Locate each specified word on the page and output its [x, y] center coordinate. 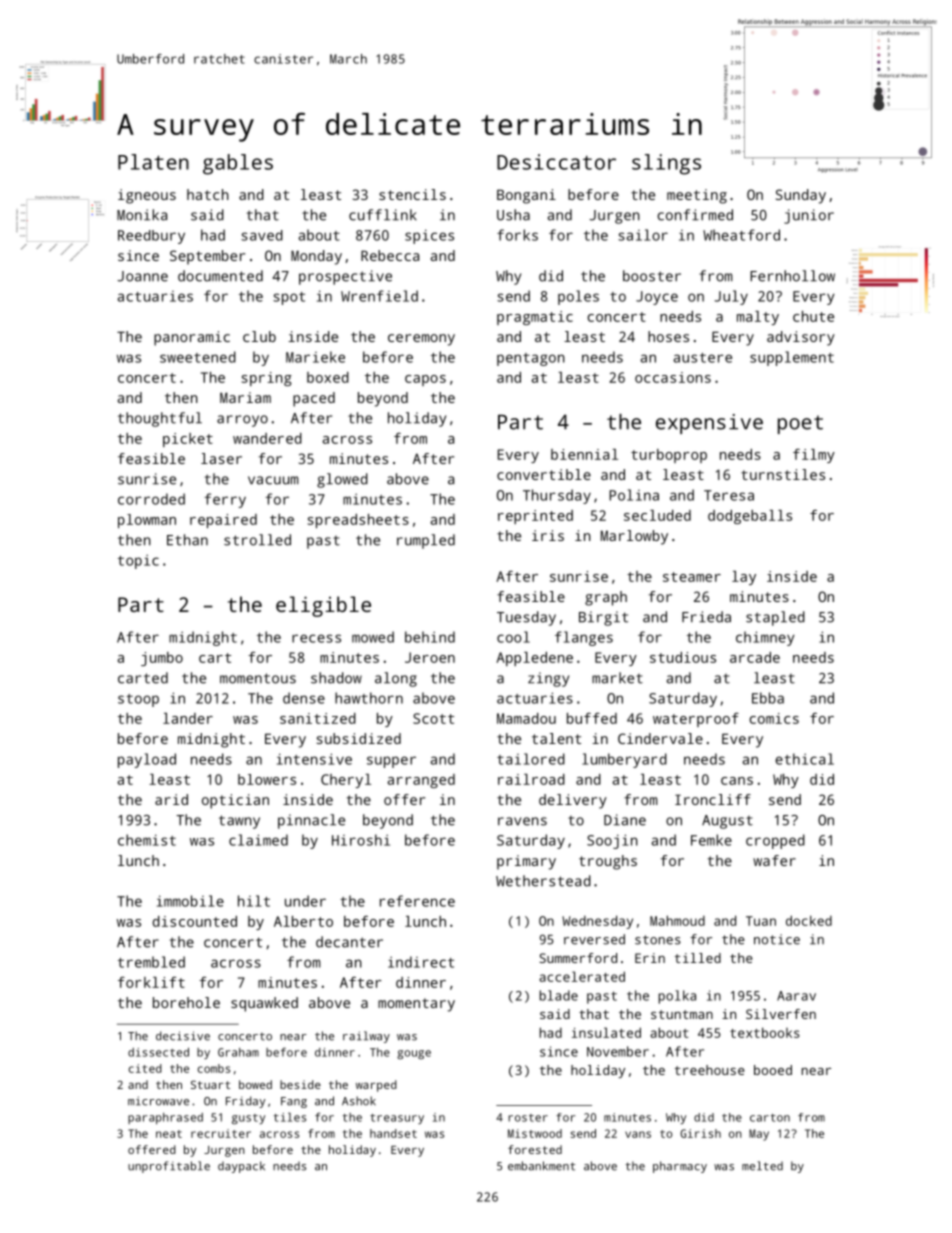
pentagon [531, 359]
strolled [257, 540]
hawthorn [369, 698]
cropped [775, 841]
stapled [775, 618]
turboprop [669, 456]
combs [214, 1068]
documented [220, 276]
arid [171, 799]
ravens [522, 821]
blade [559, 995]
